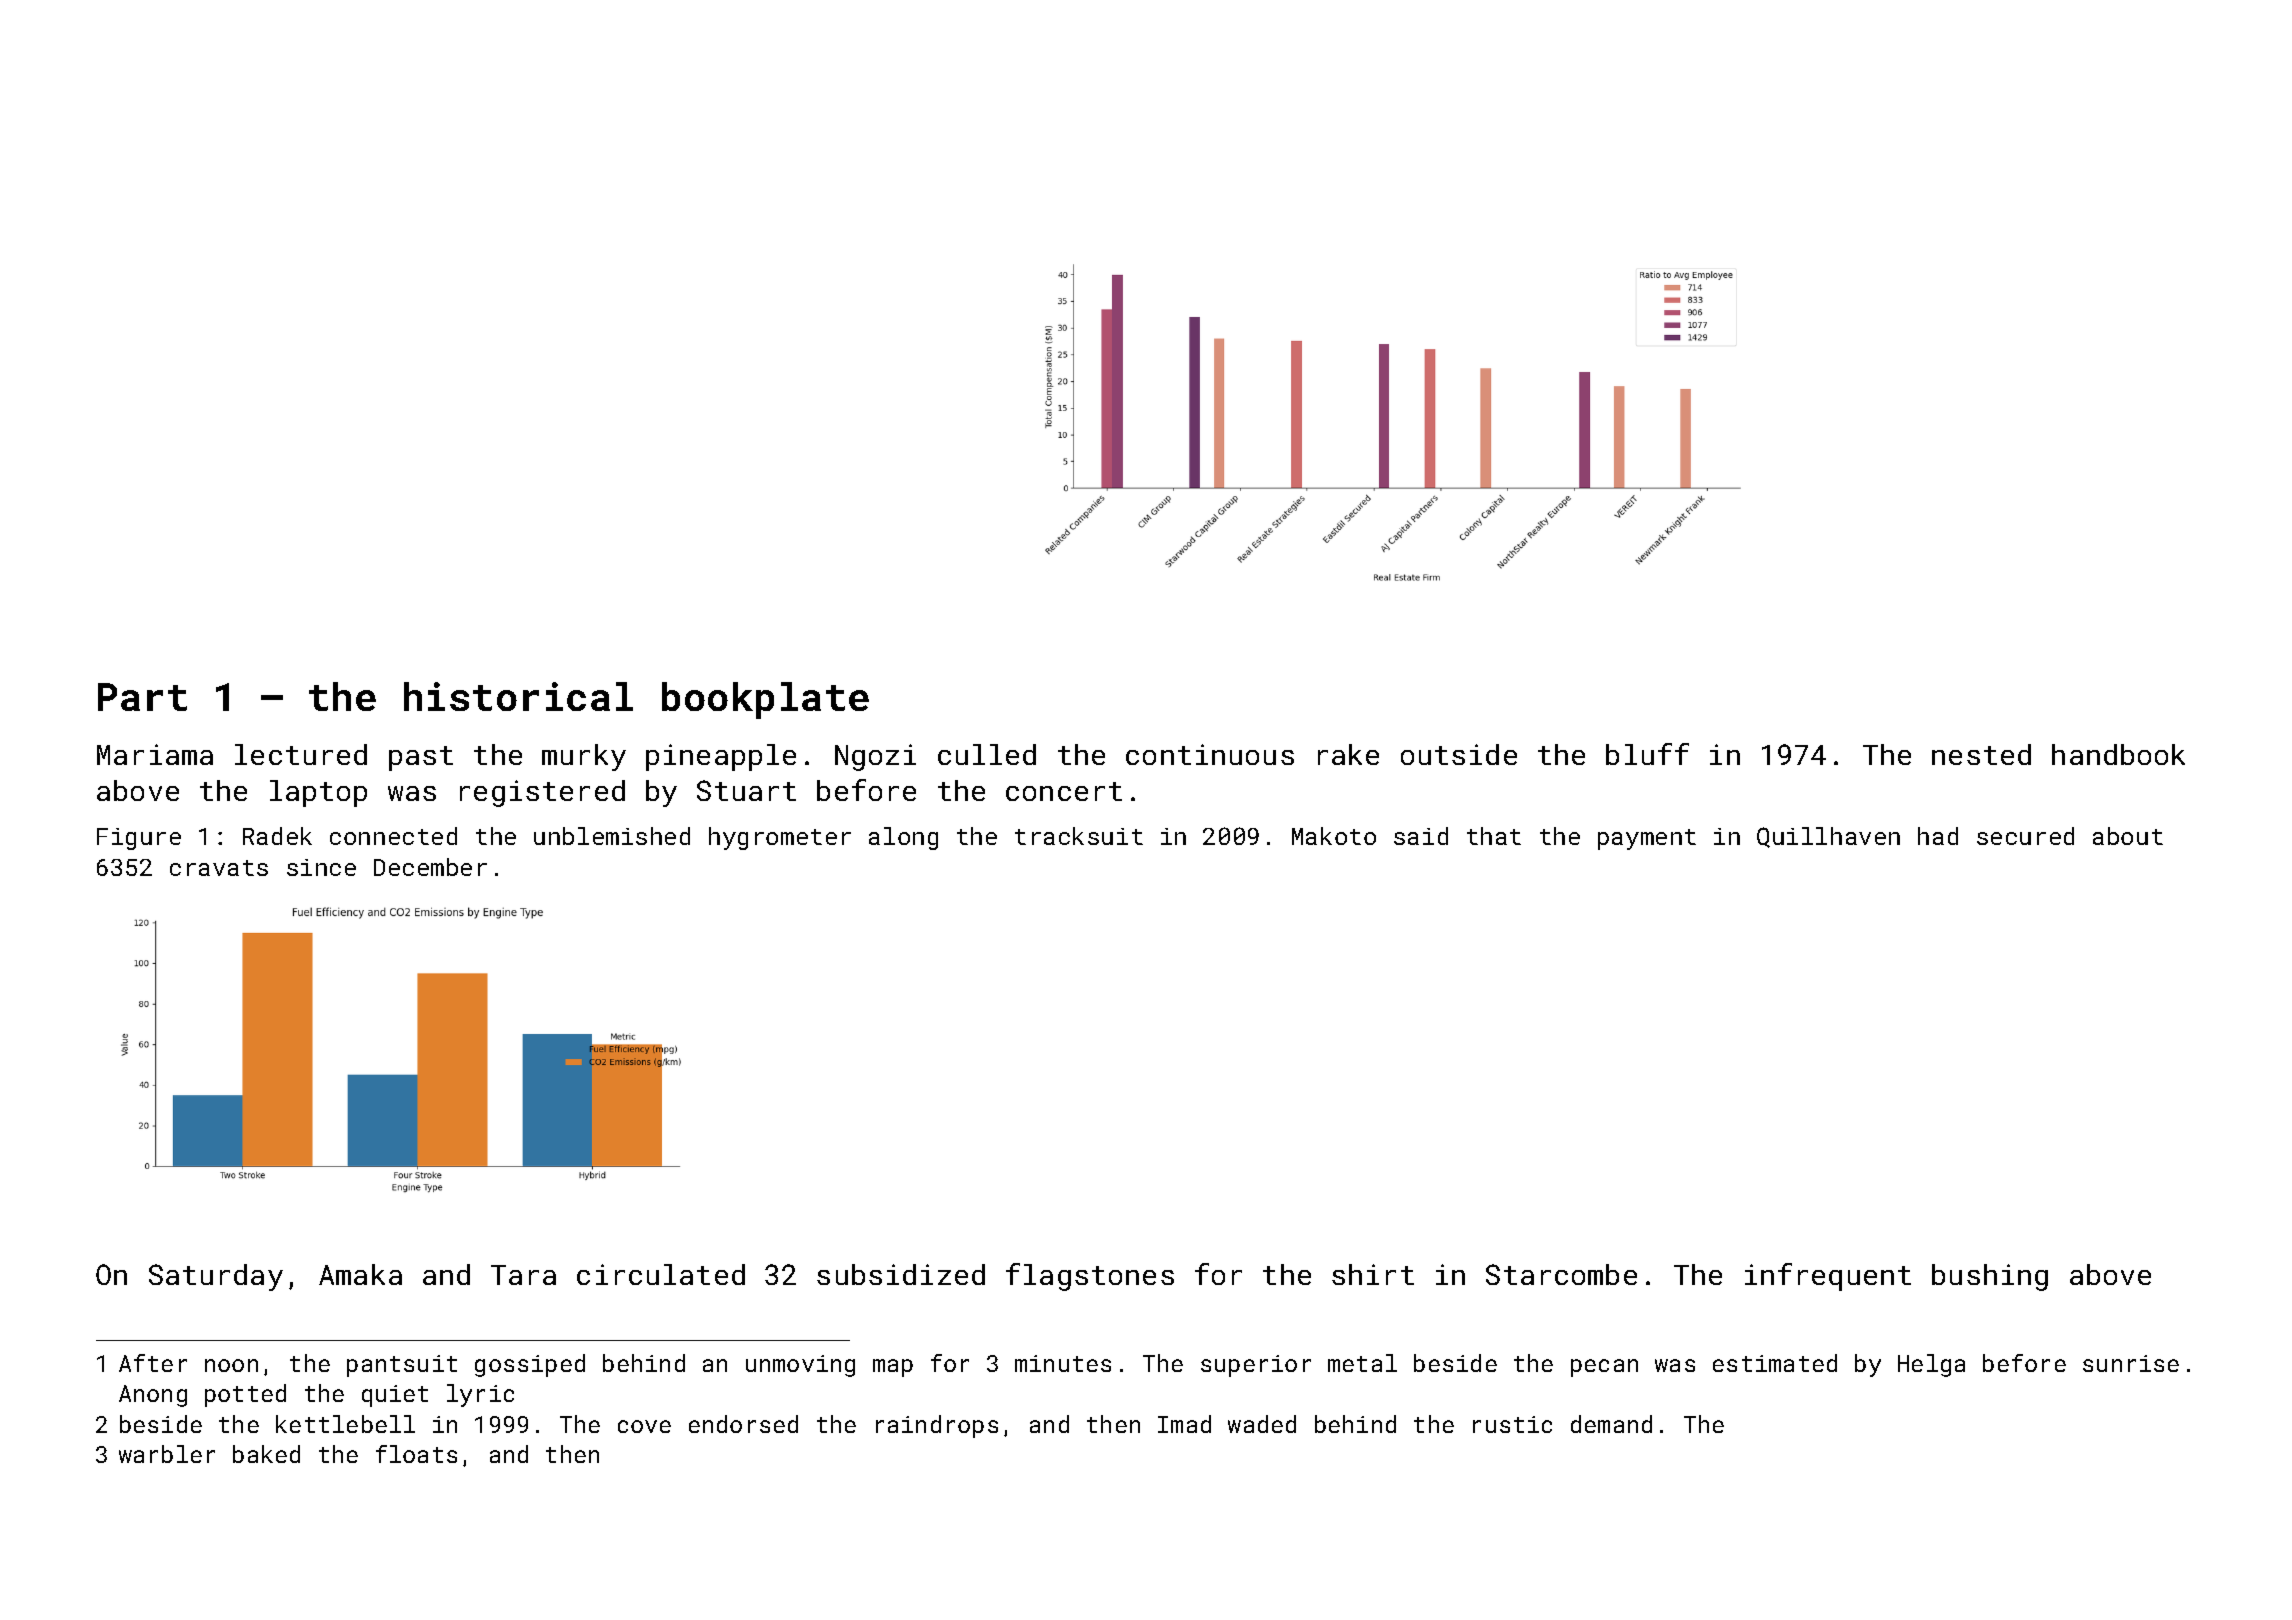 Image resolution: width=2292 pixels, height=1620 pixels. What do you see at coordinates (321, 867) in the document?
I see `since` at bounding box center [321, 867].
